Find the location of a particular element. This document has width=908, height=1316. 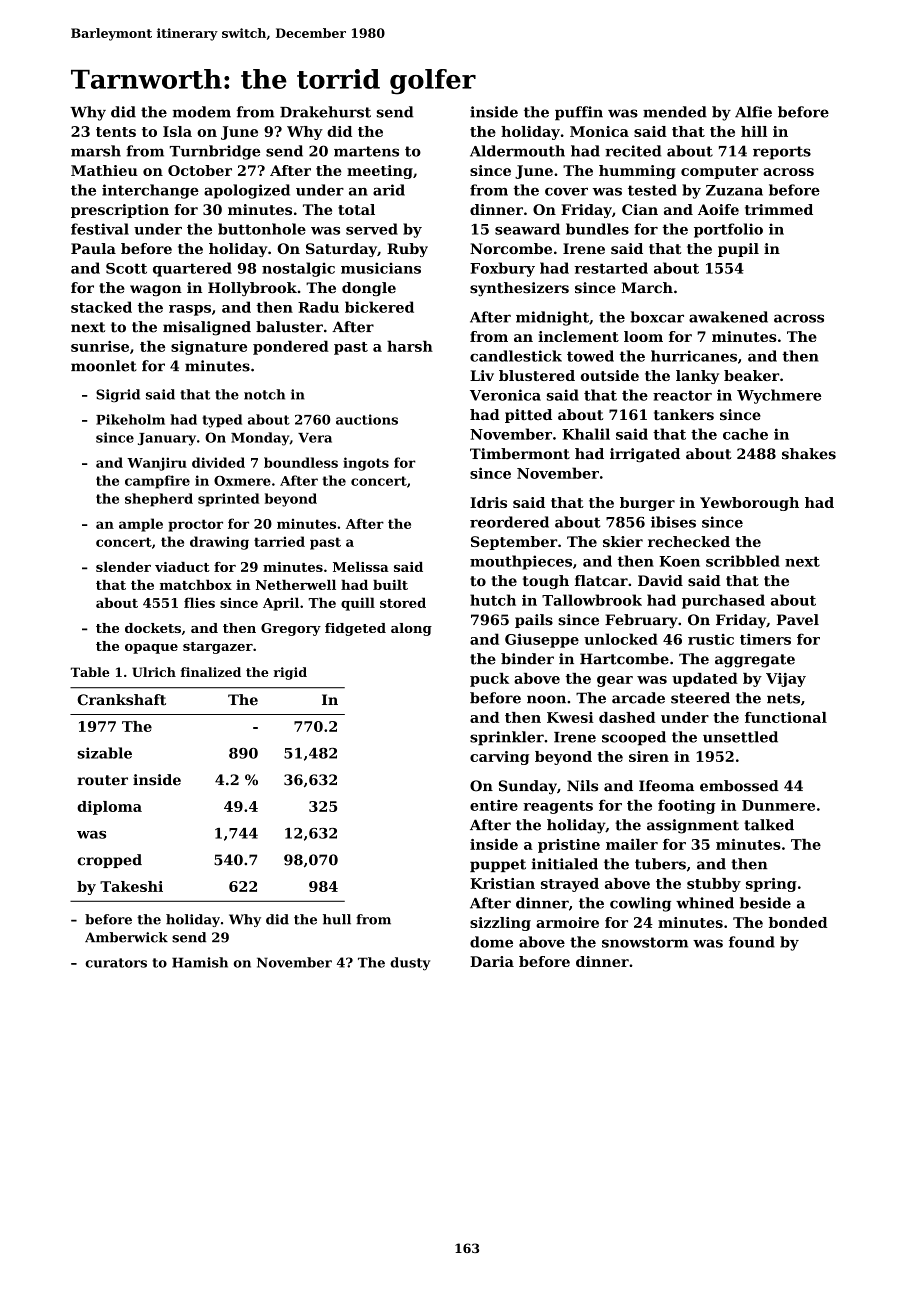

dashed is located at coordinates (627, 717).
